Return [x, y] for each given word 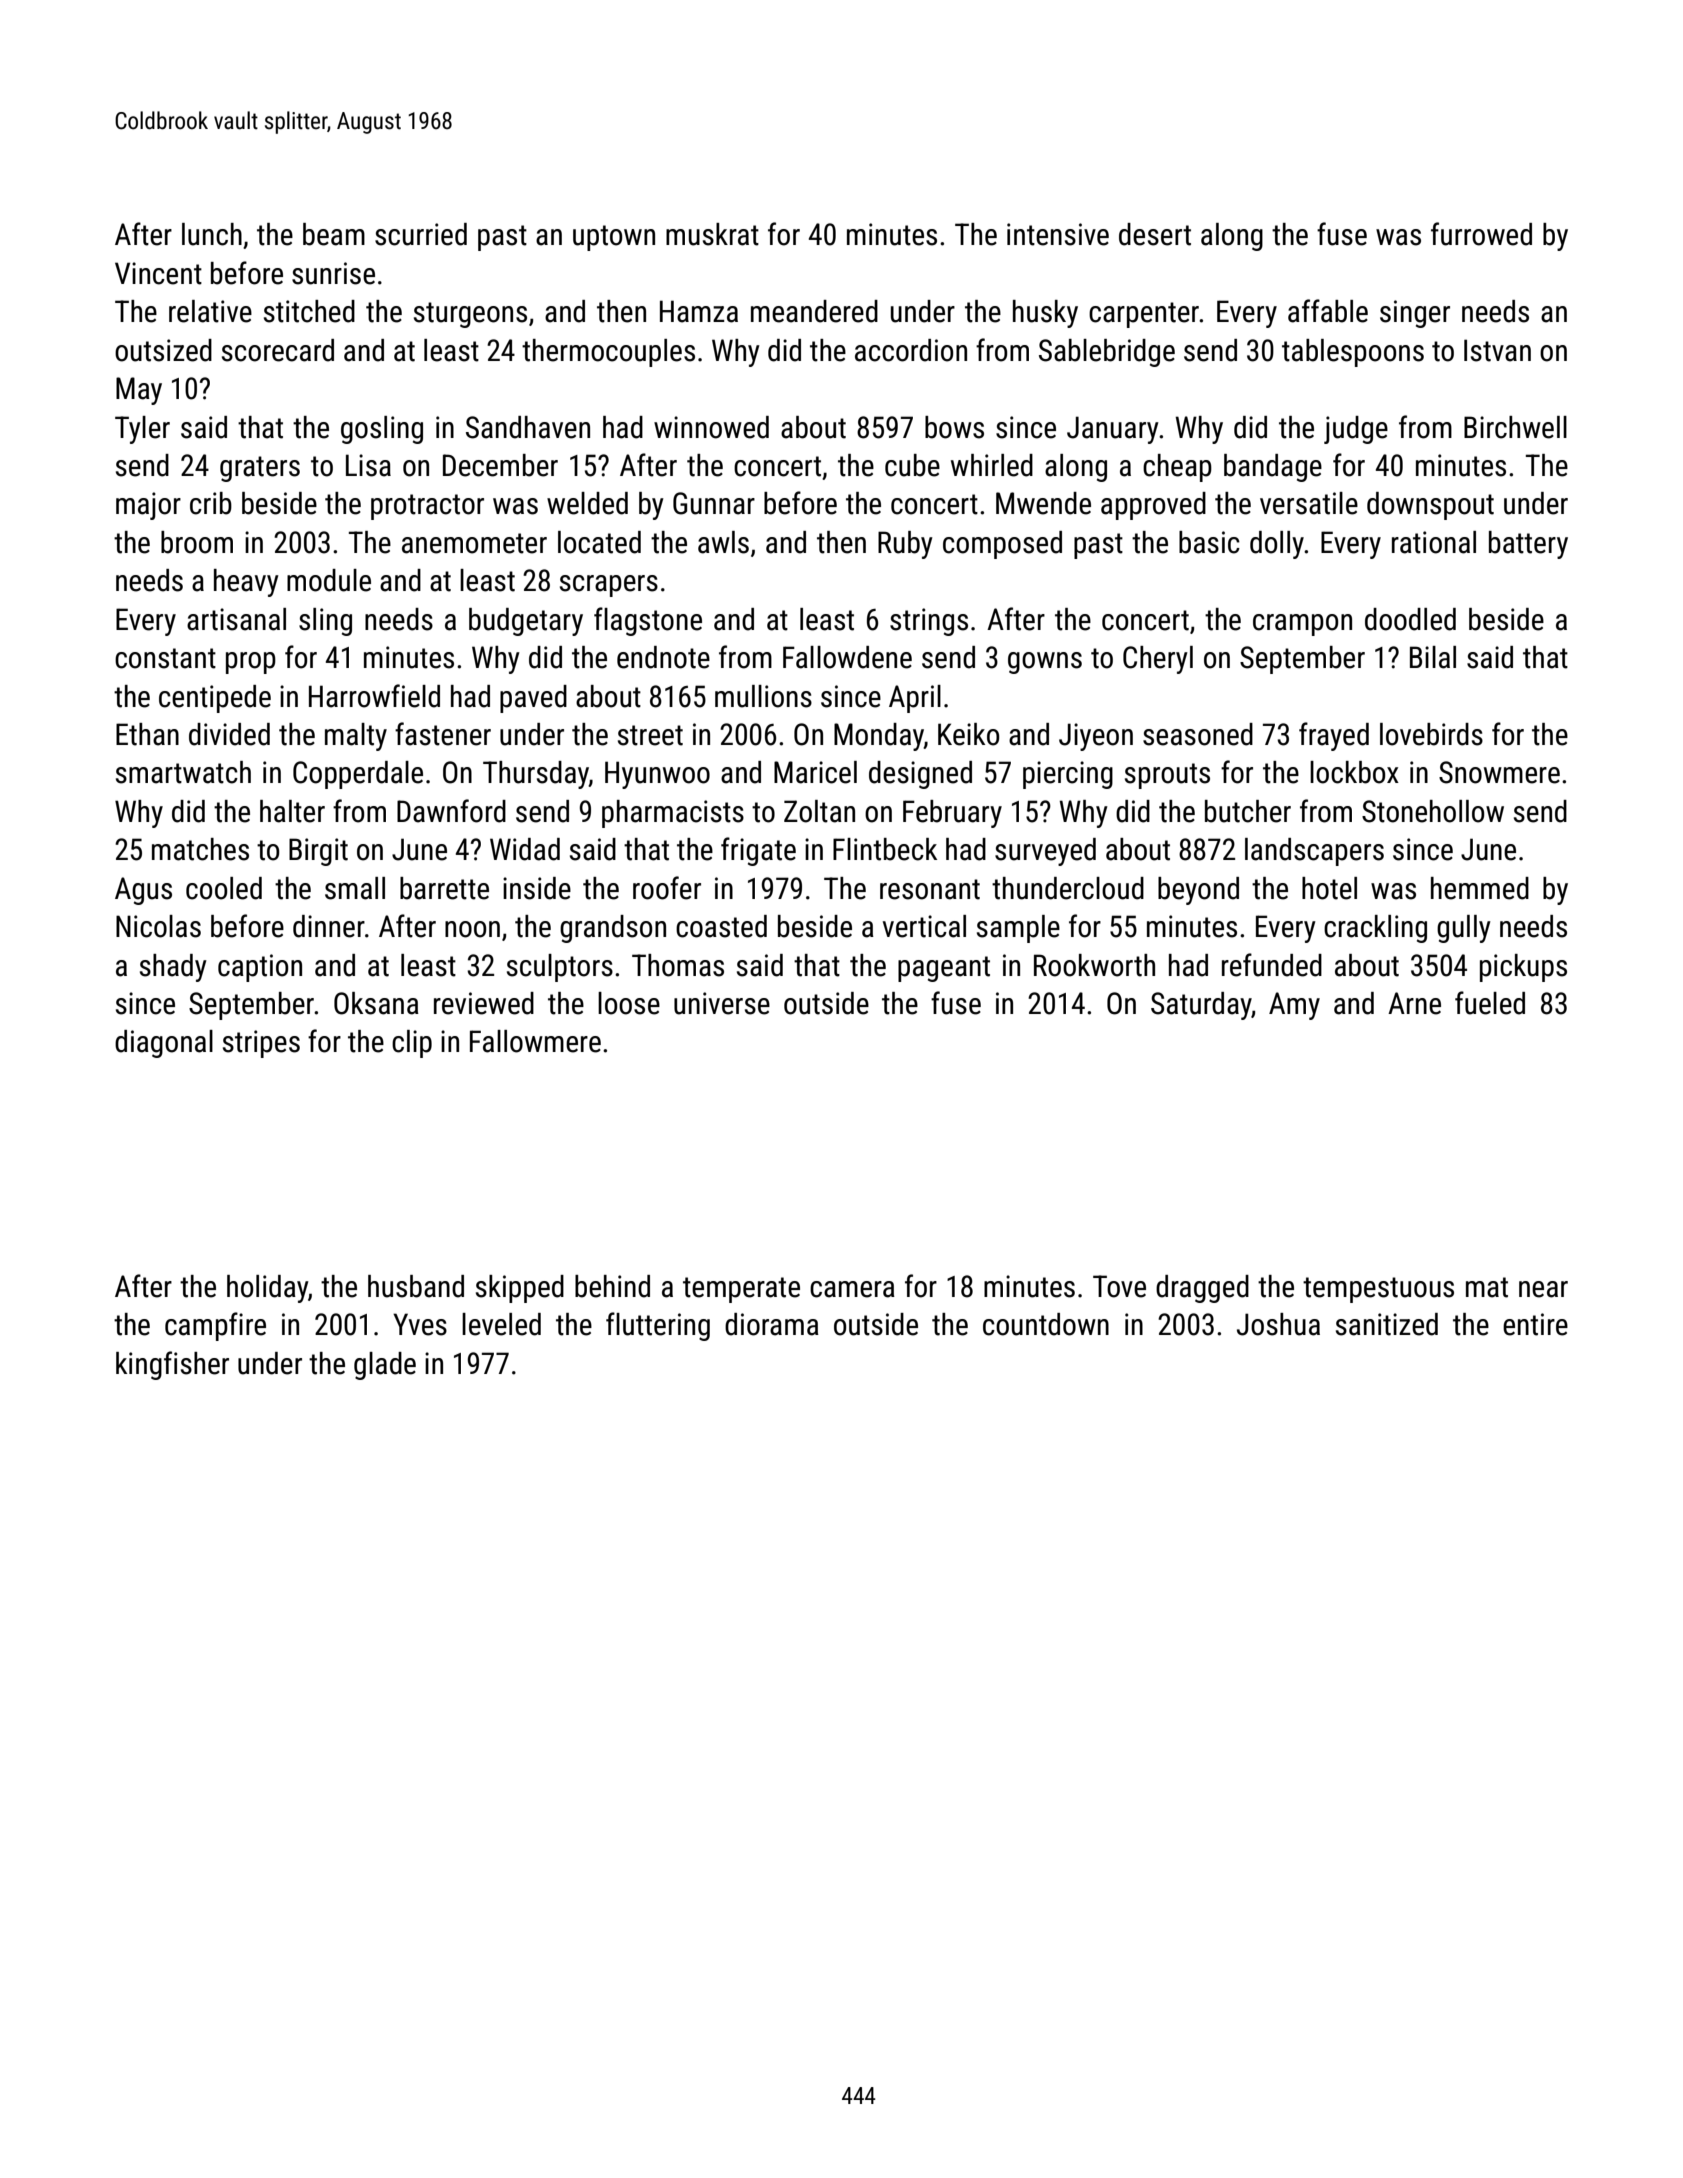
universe [722, 1003]
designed [920, 775]
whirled [992, 465]
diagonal [164, 1044]
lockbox [1354, 772]
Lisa [368, 465]
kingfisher [172, 1365]
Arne [1414, 1003]
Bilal [1433, 657]
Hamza [699, 311]
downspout [1430, 506]
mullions [763, 696]
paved [533, 699]
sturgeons [470, 315]
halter [292, 811]
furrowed [1481, 234]
